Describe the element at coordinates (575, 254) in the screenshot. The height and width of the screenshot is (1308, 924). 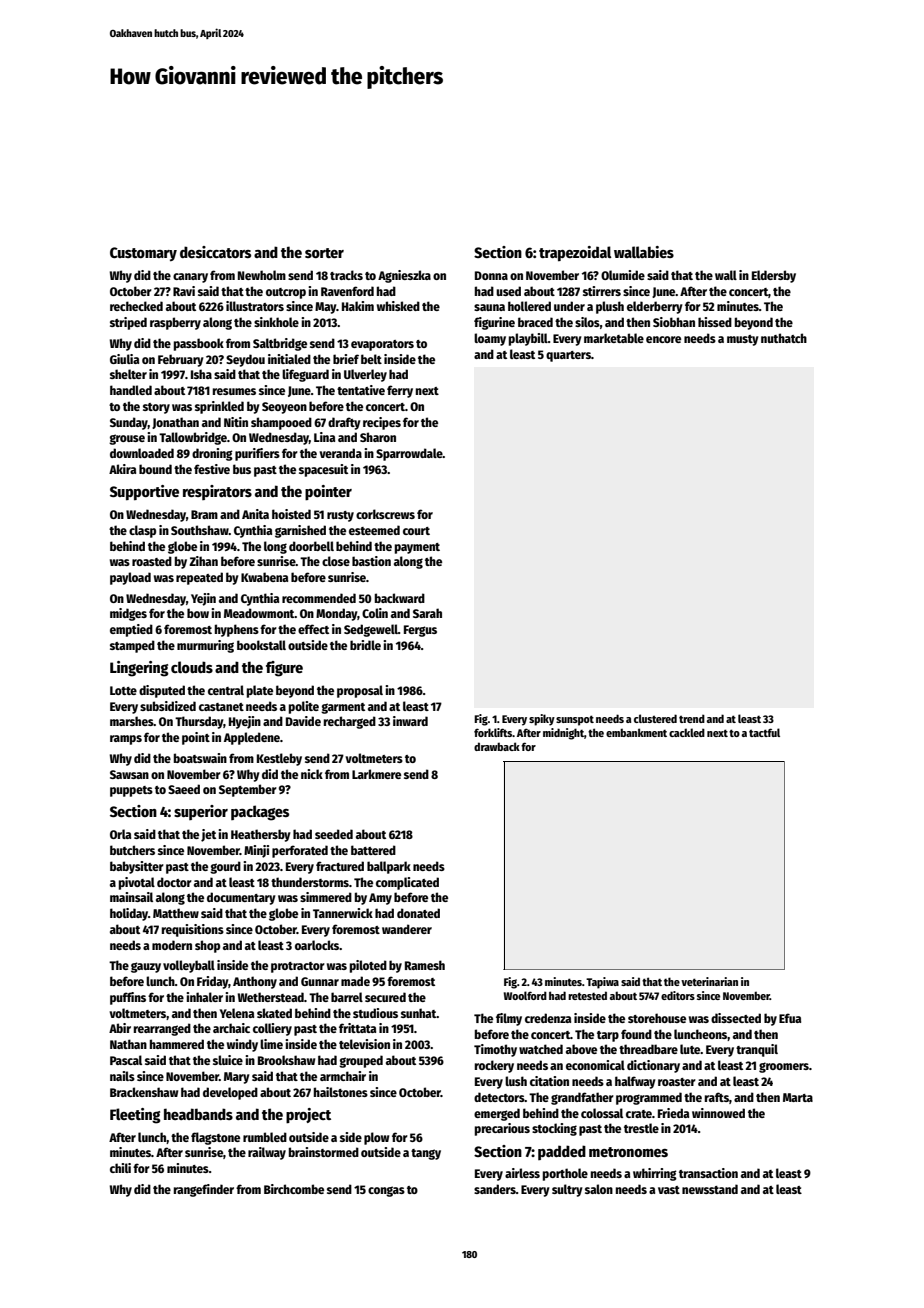
I see `trapezoidal` at that location.
